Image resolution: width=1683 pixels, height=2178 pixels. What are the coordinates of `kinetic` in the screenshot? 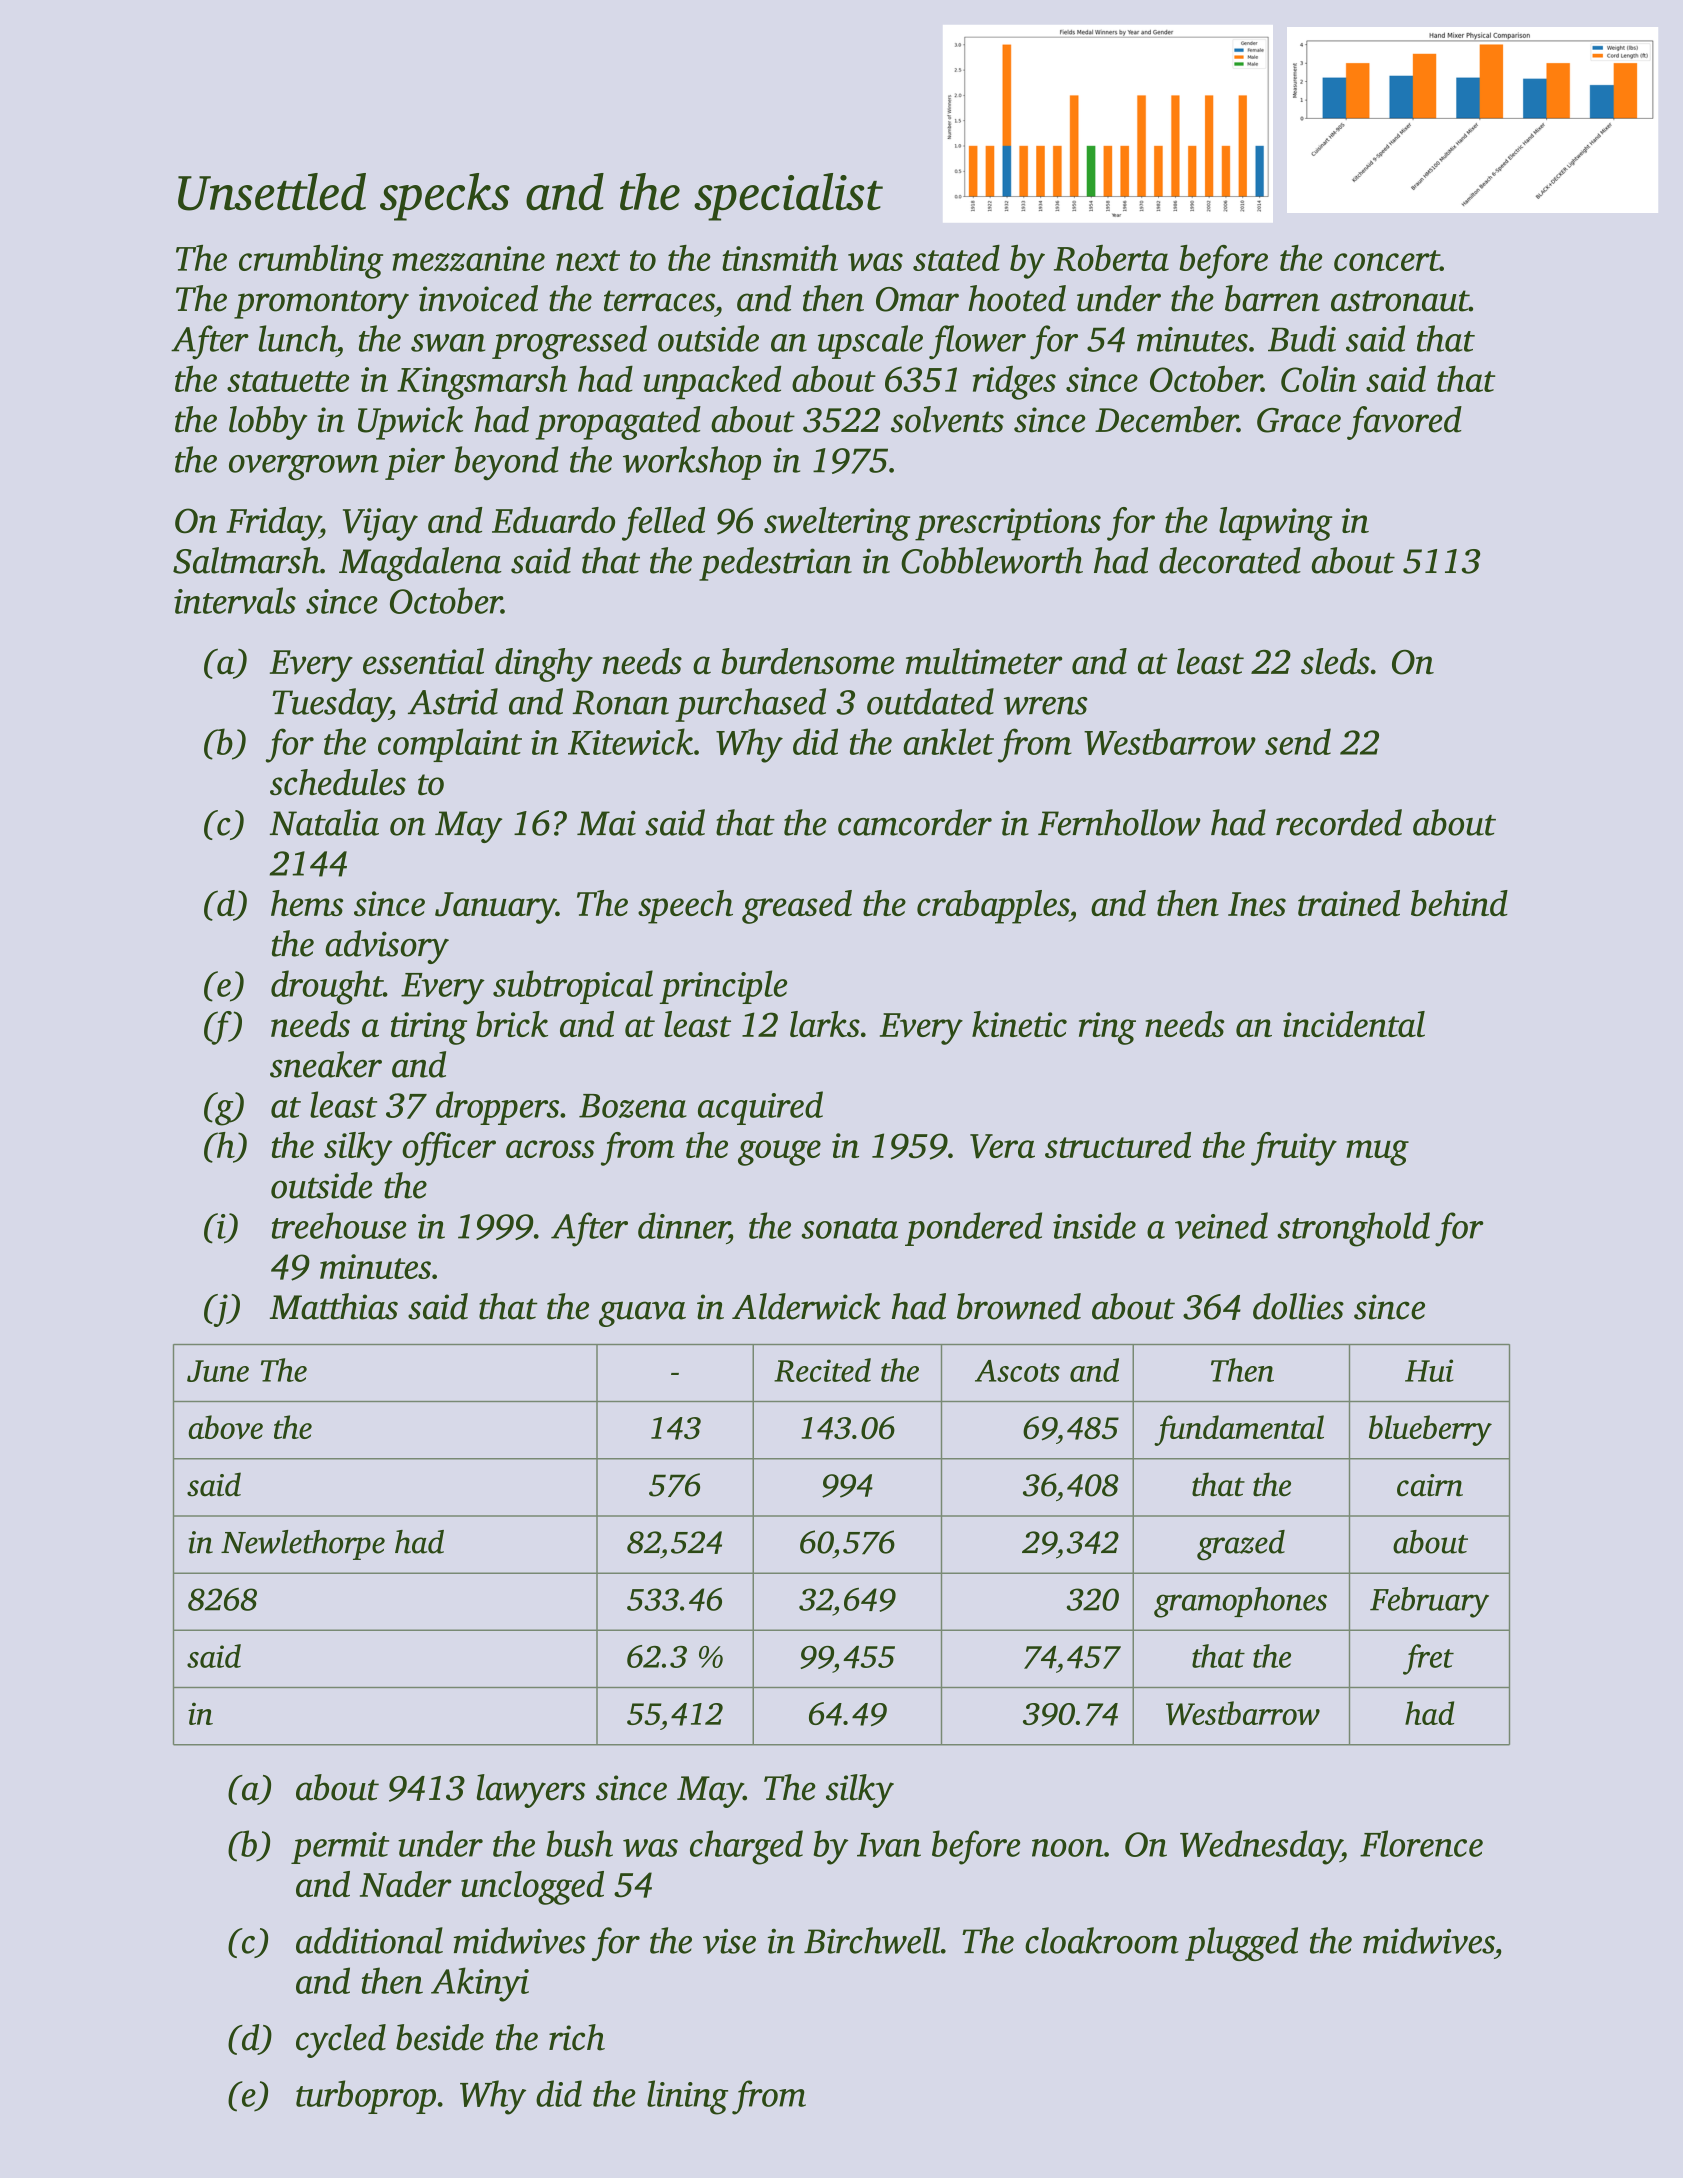 It's located at (1019, 1024).
